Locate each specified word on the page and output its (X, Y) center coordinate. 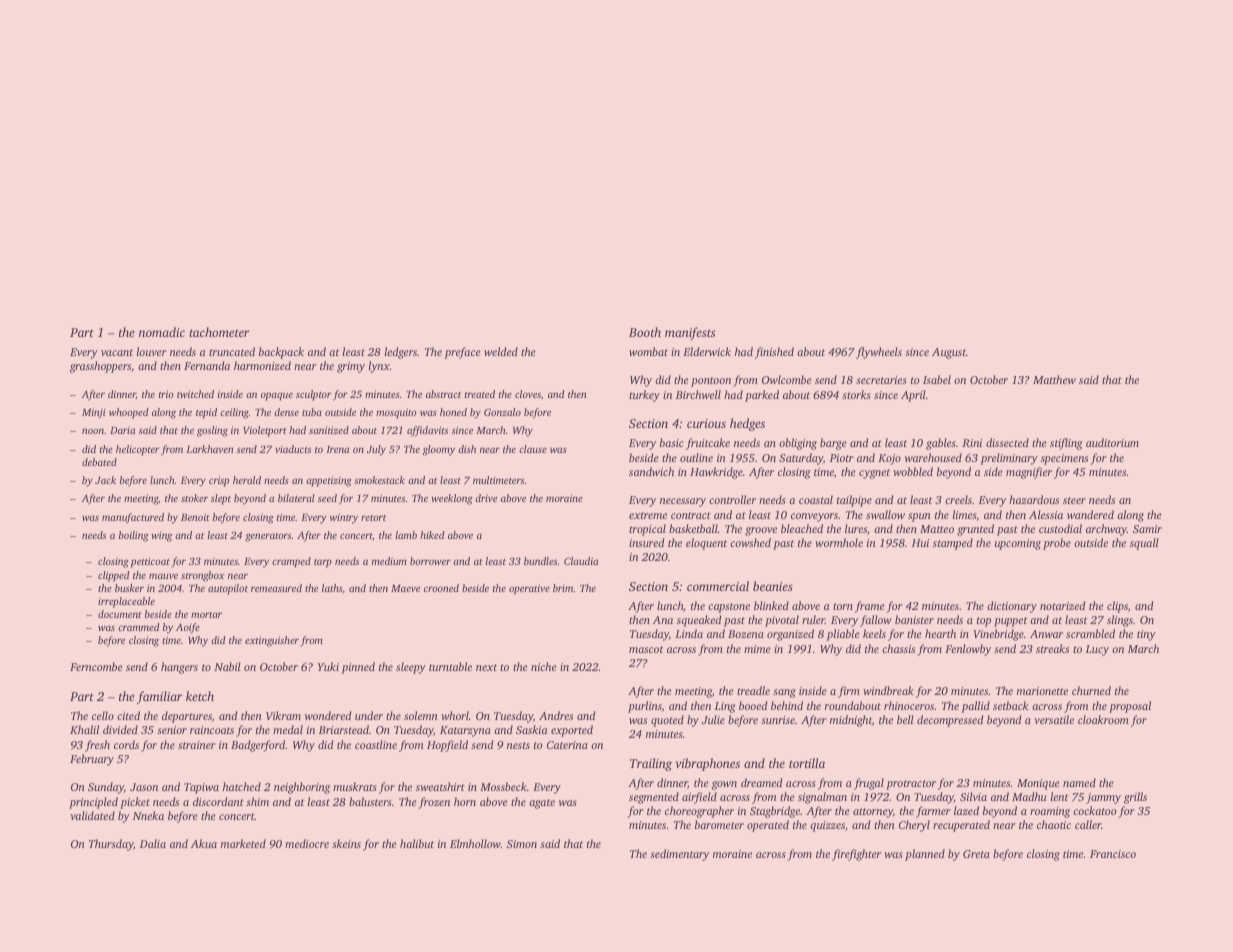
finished (774, 353)
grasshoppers (100, 367)
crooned (441, 588)
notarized (1062, 605)
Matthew (1054, 379)
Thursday (111, 845)
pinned (358, 668)
